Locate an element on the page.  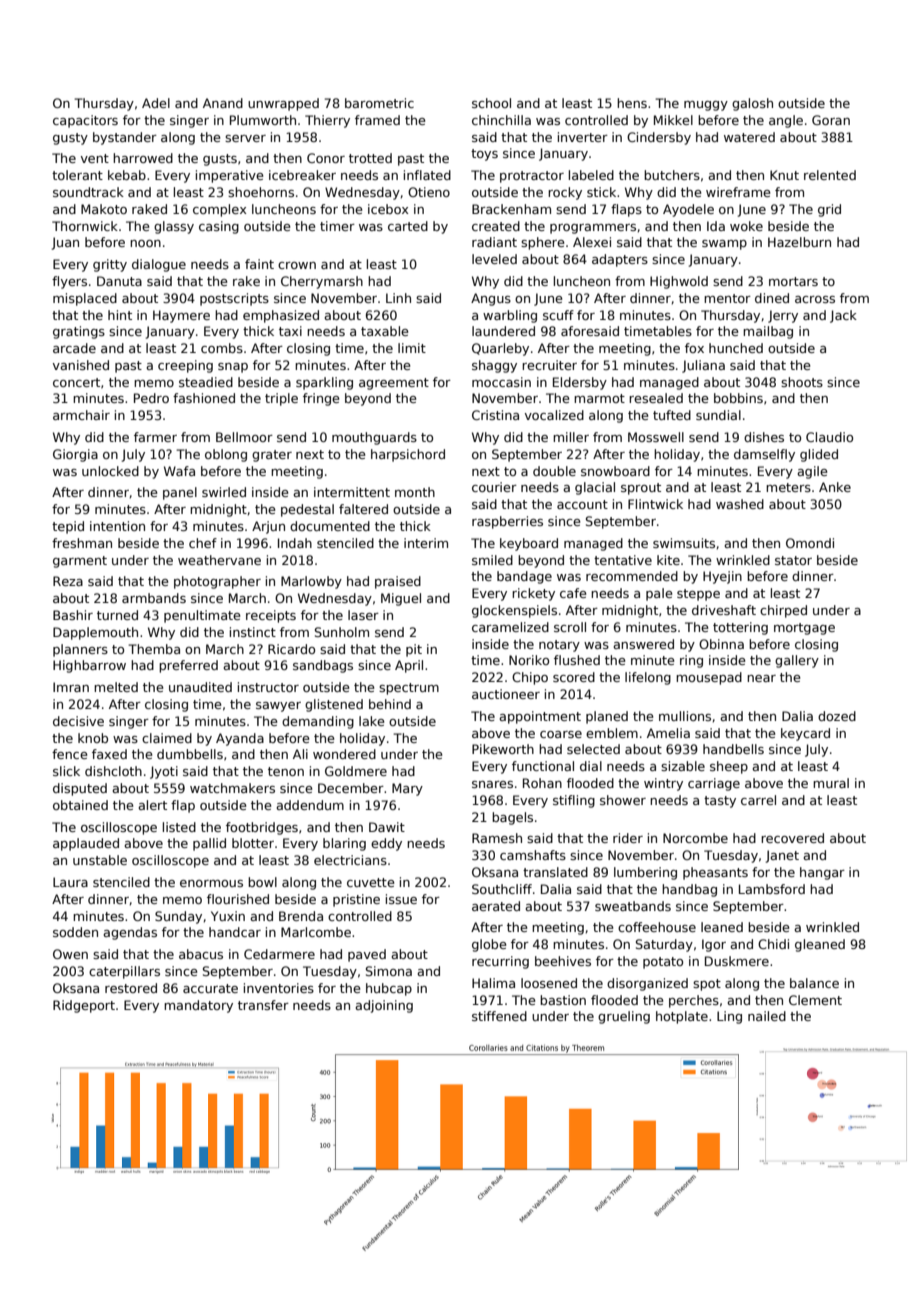
mouthguards is located at coordinates (374, 438).
